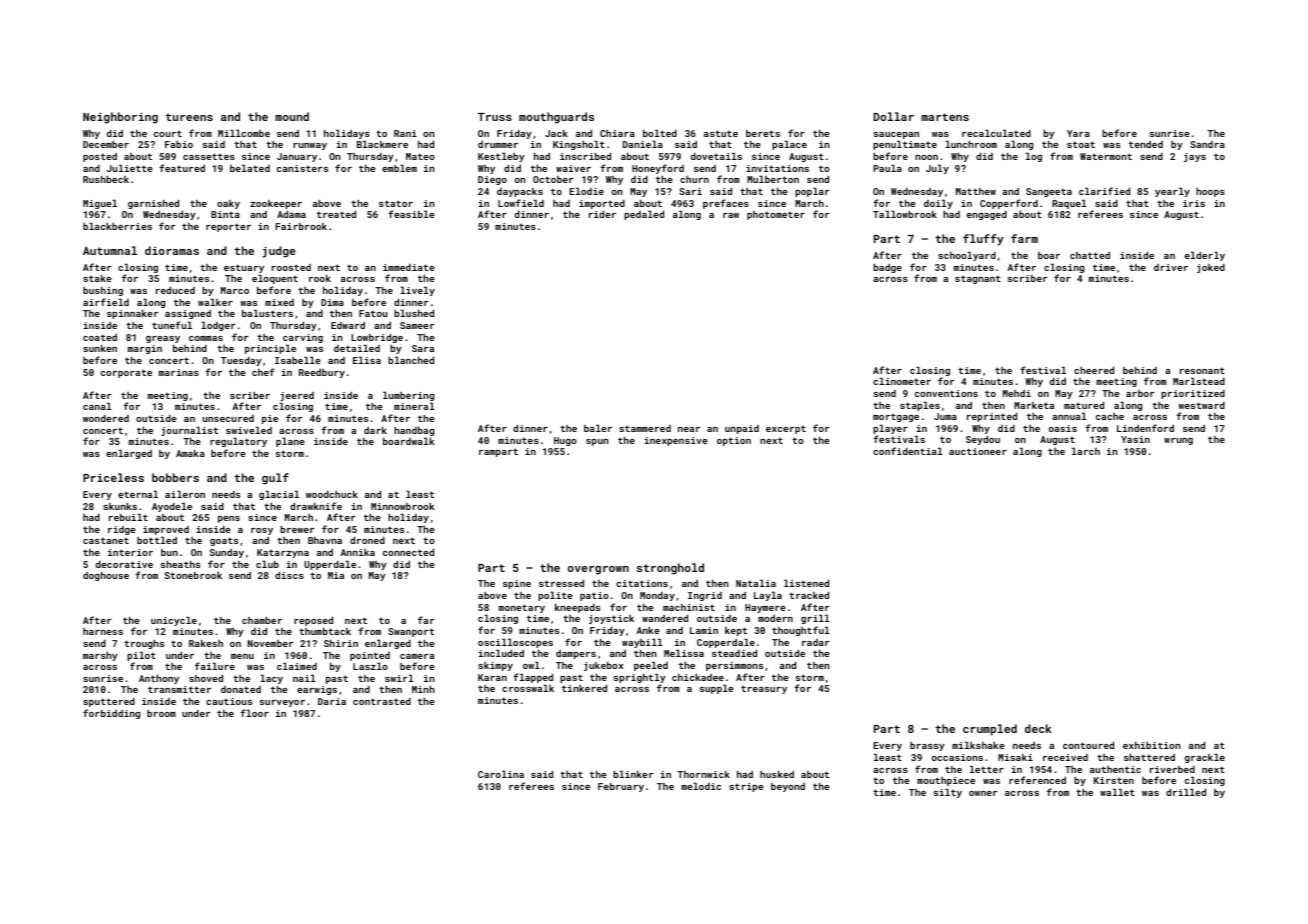  Describe the element at coordinates (887, 268) in the screenshot. I see `badge` at that location.
